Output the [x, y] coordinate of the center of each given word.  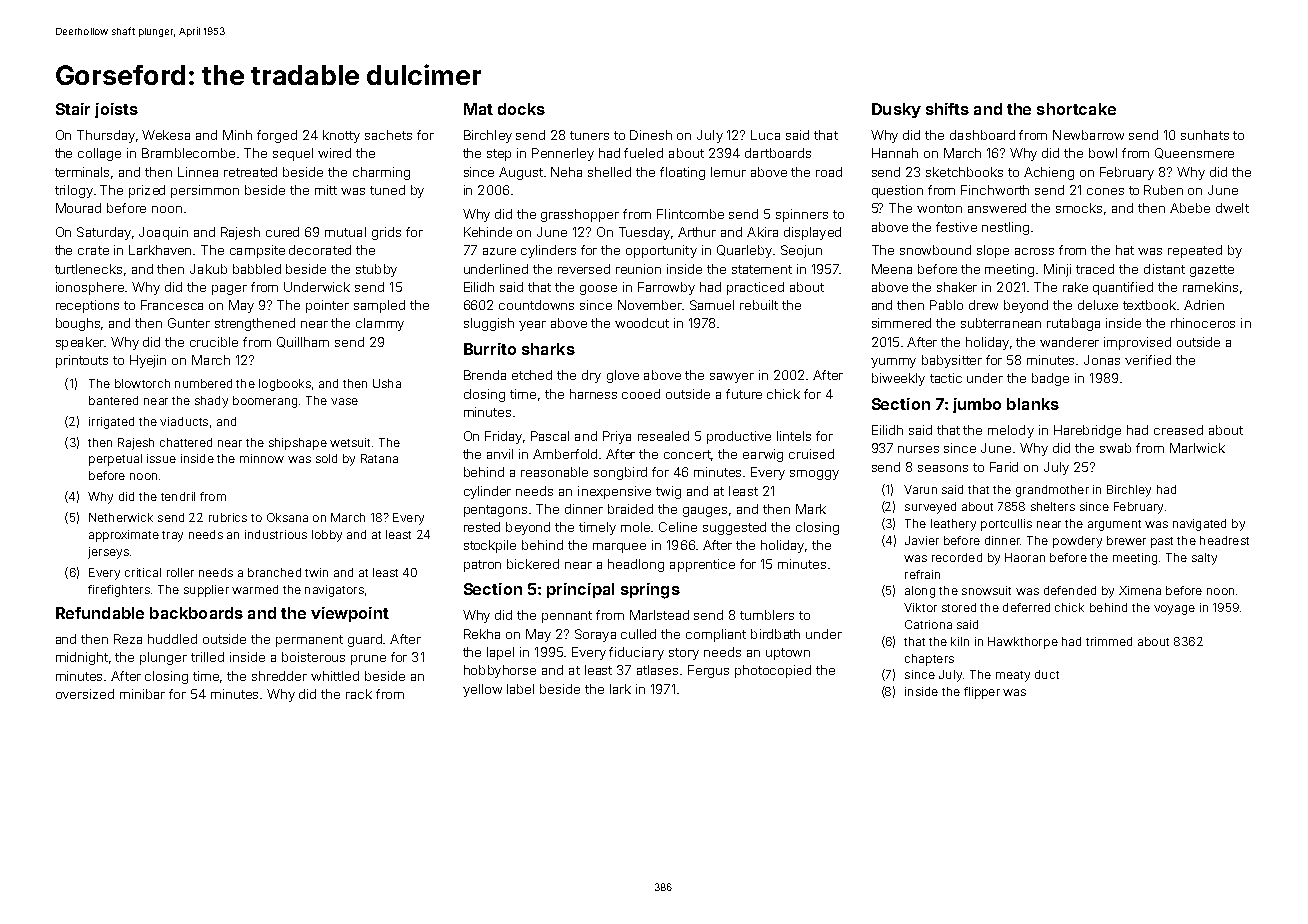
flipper [982, 693]
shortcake [1076, 109]
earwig [763, 455]
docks [521, 109]
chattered [186, 442]
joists [116, 110]
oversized [85, 694]
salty [1204, 559]
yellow [482, 690]
